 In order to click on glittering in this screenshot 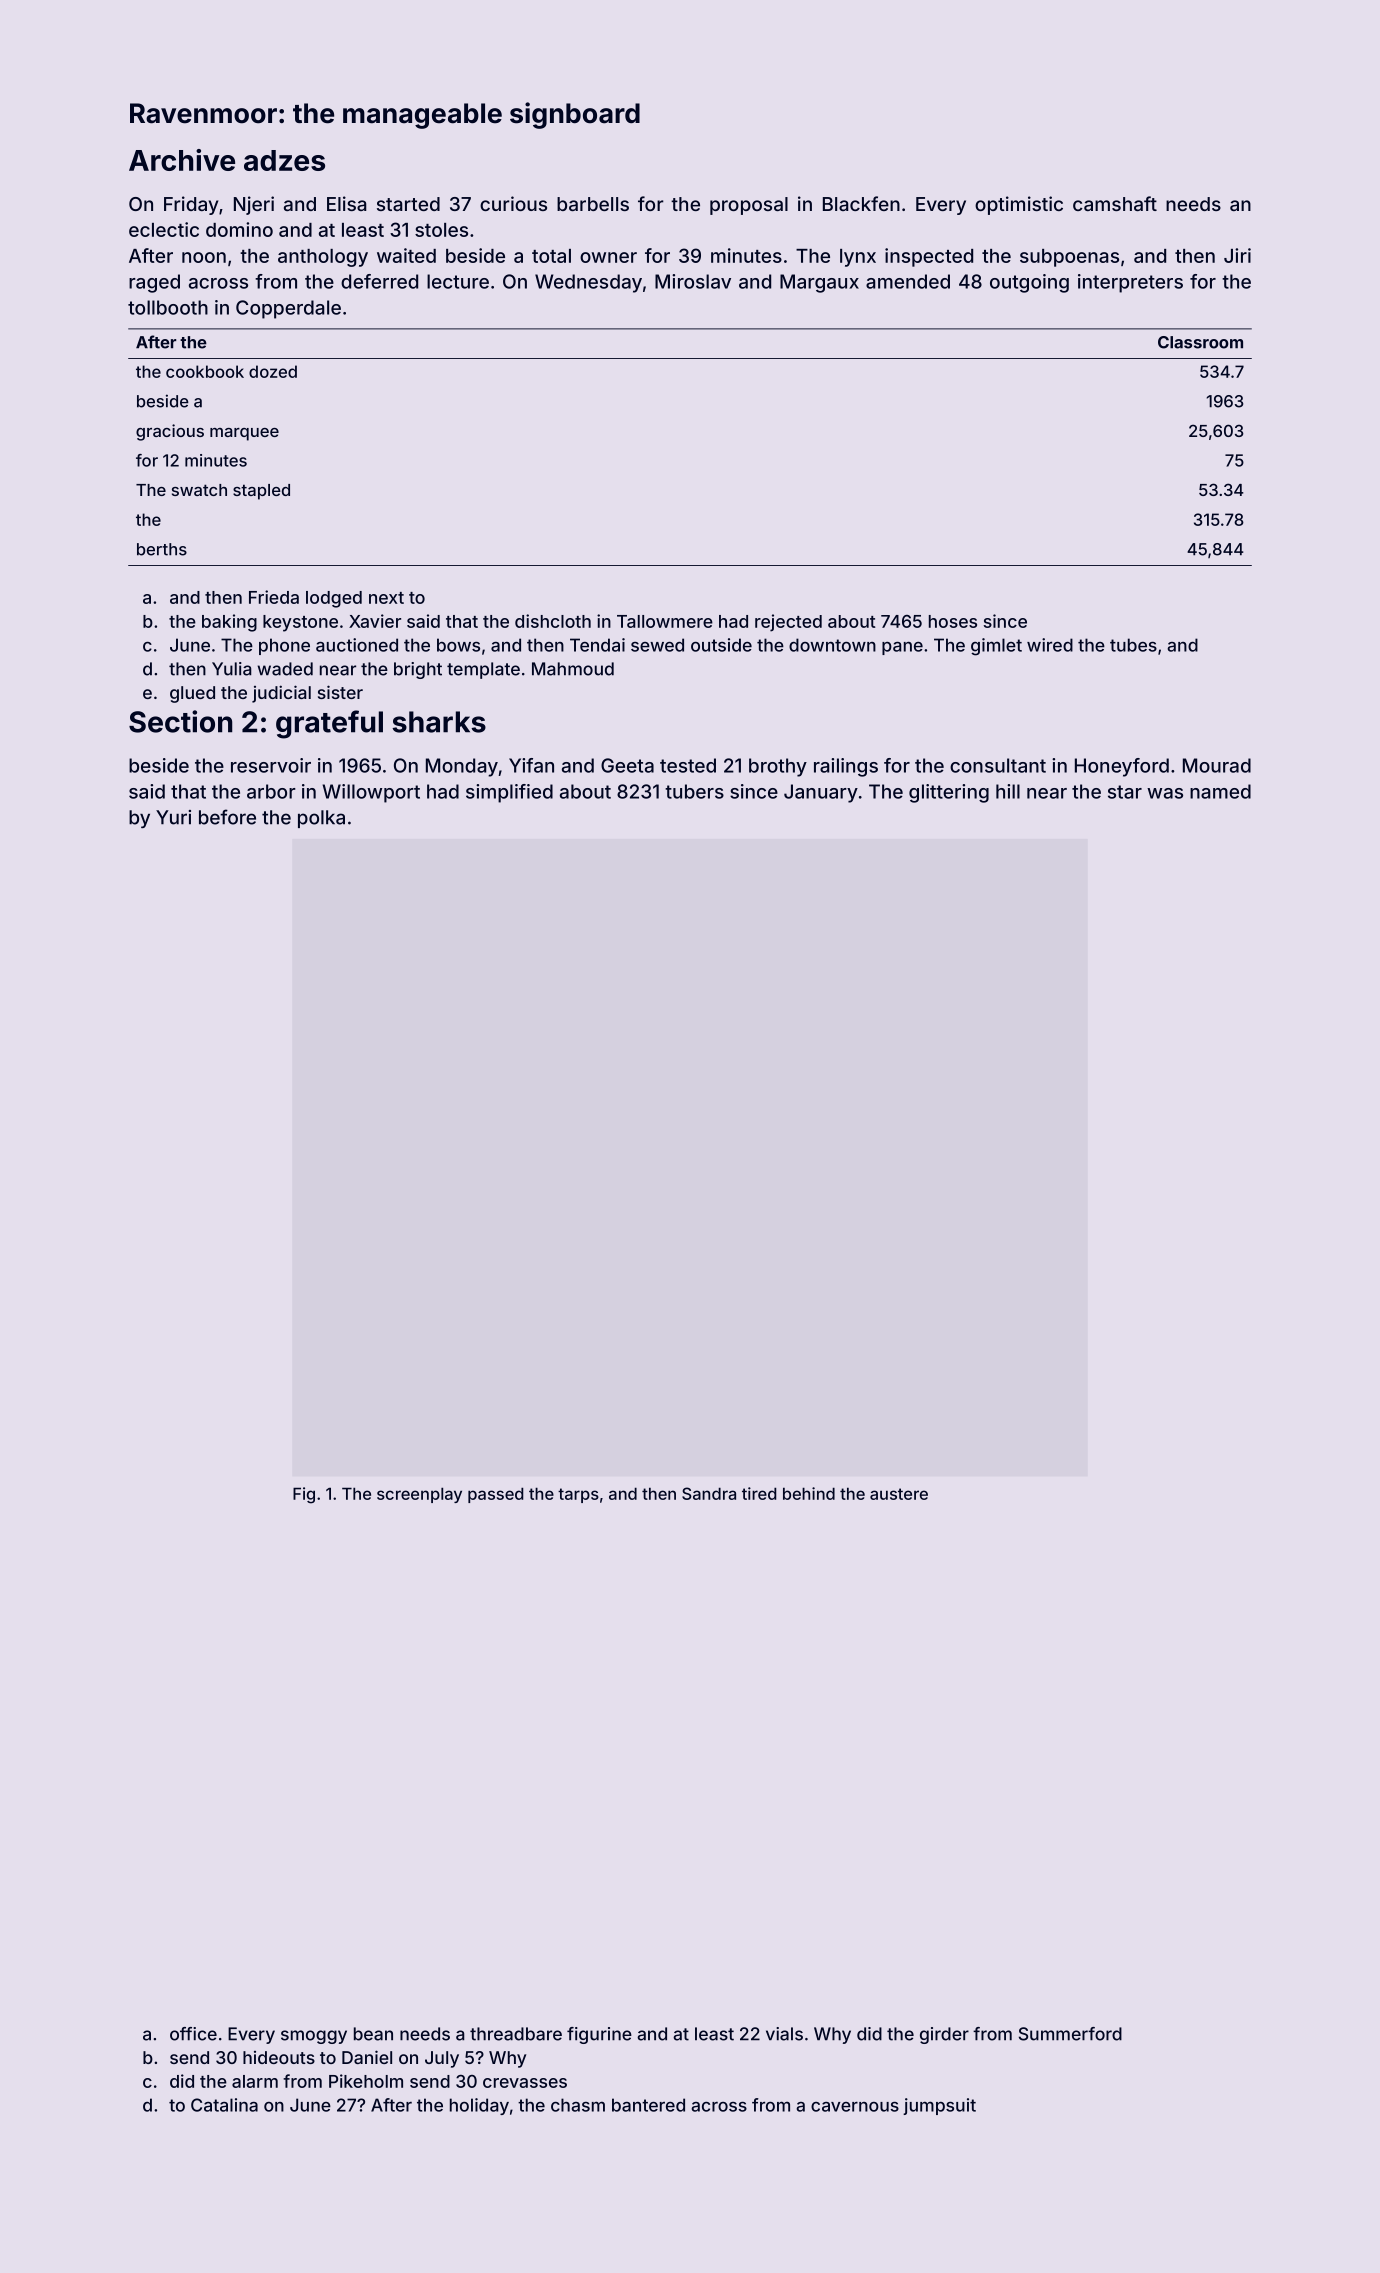, I will do `click(949, 793)`.
